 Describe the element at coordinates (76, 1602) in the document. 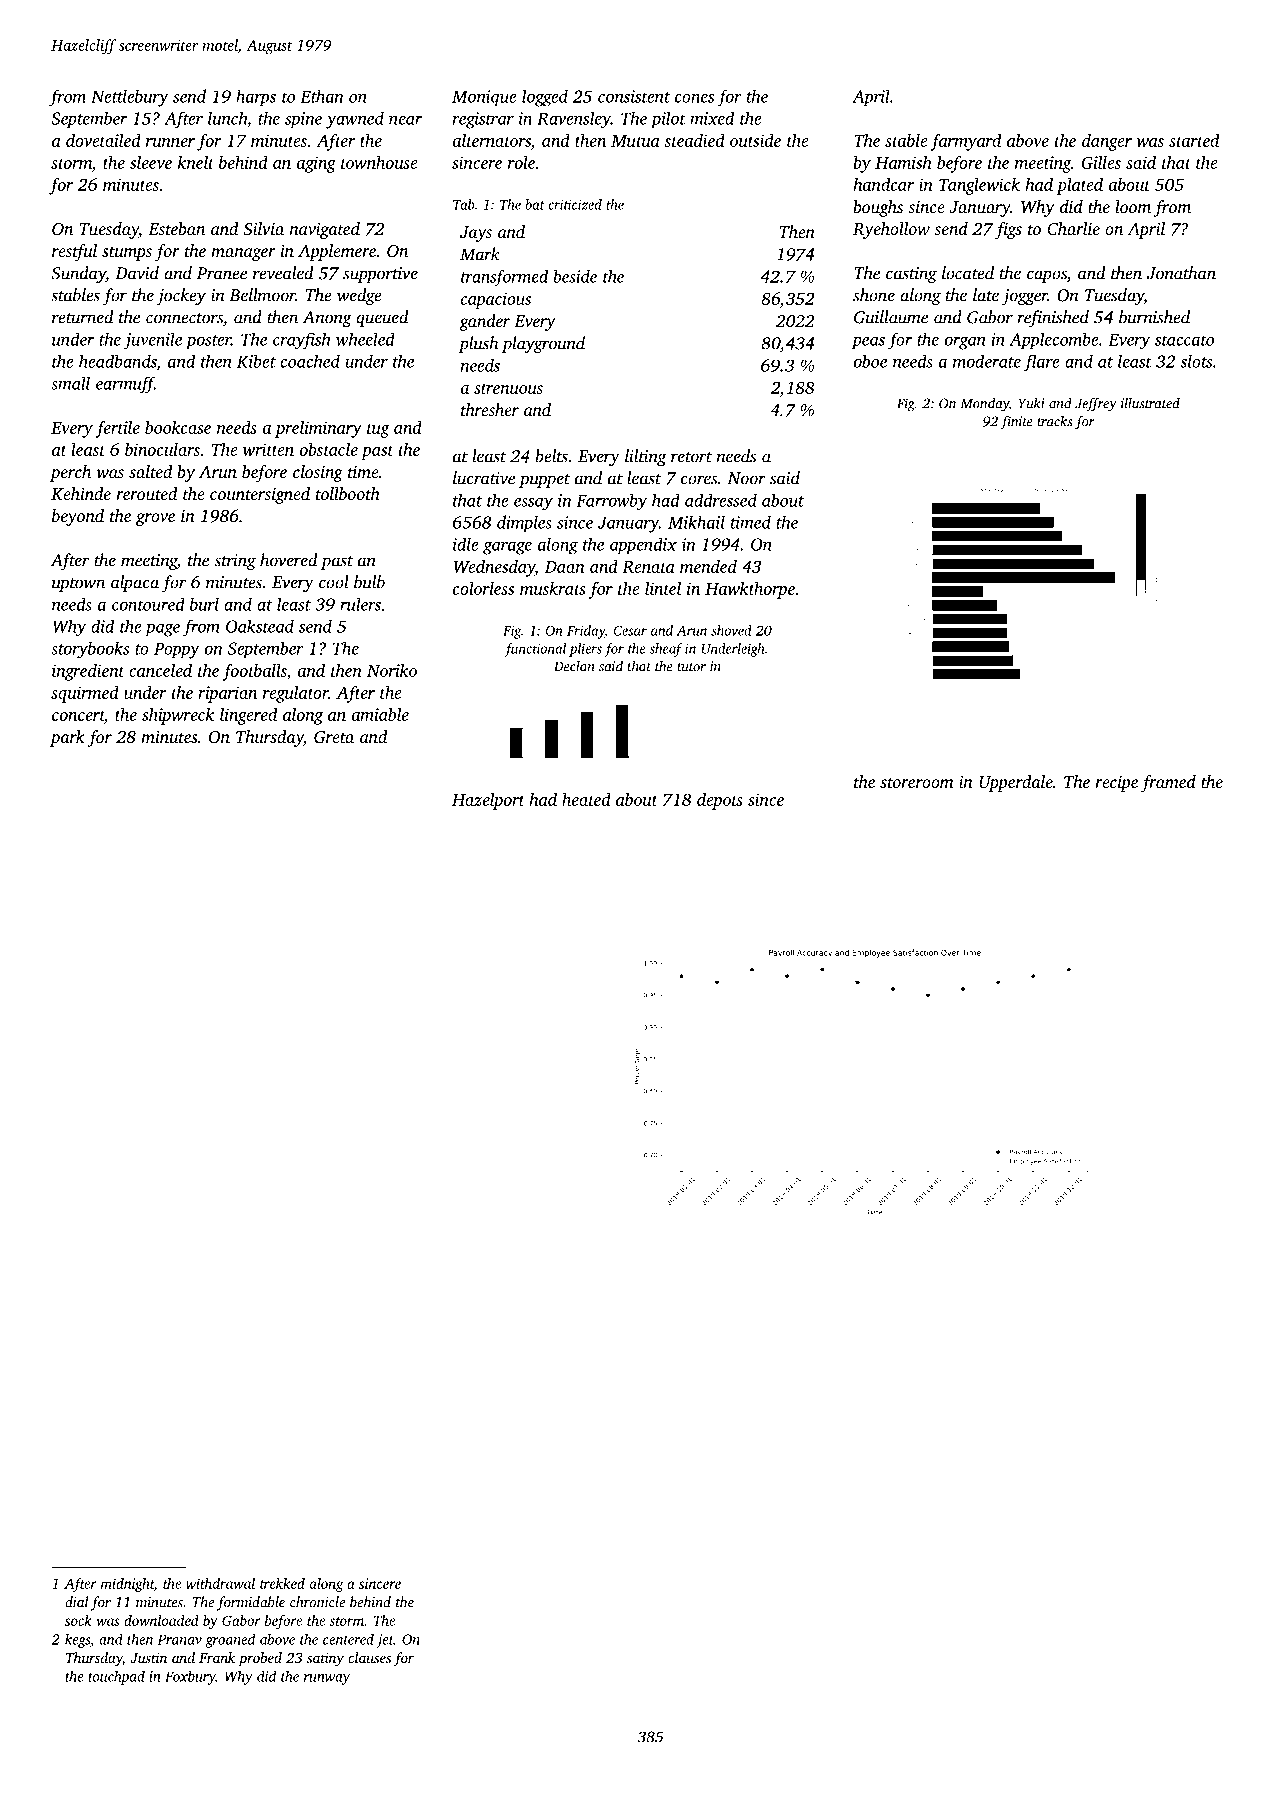

I see `dial` at that location.
